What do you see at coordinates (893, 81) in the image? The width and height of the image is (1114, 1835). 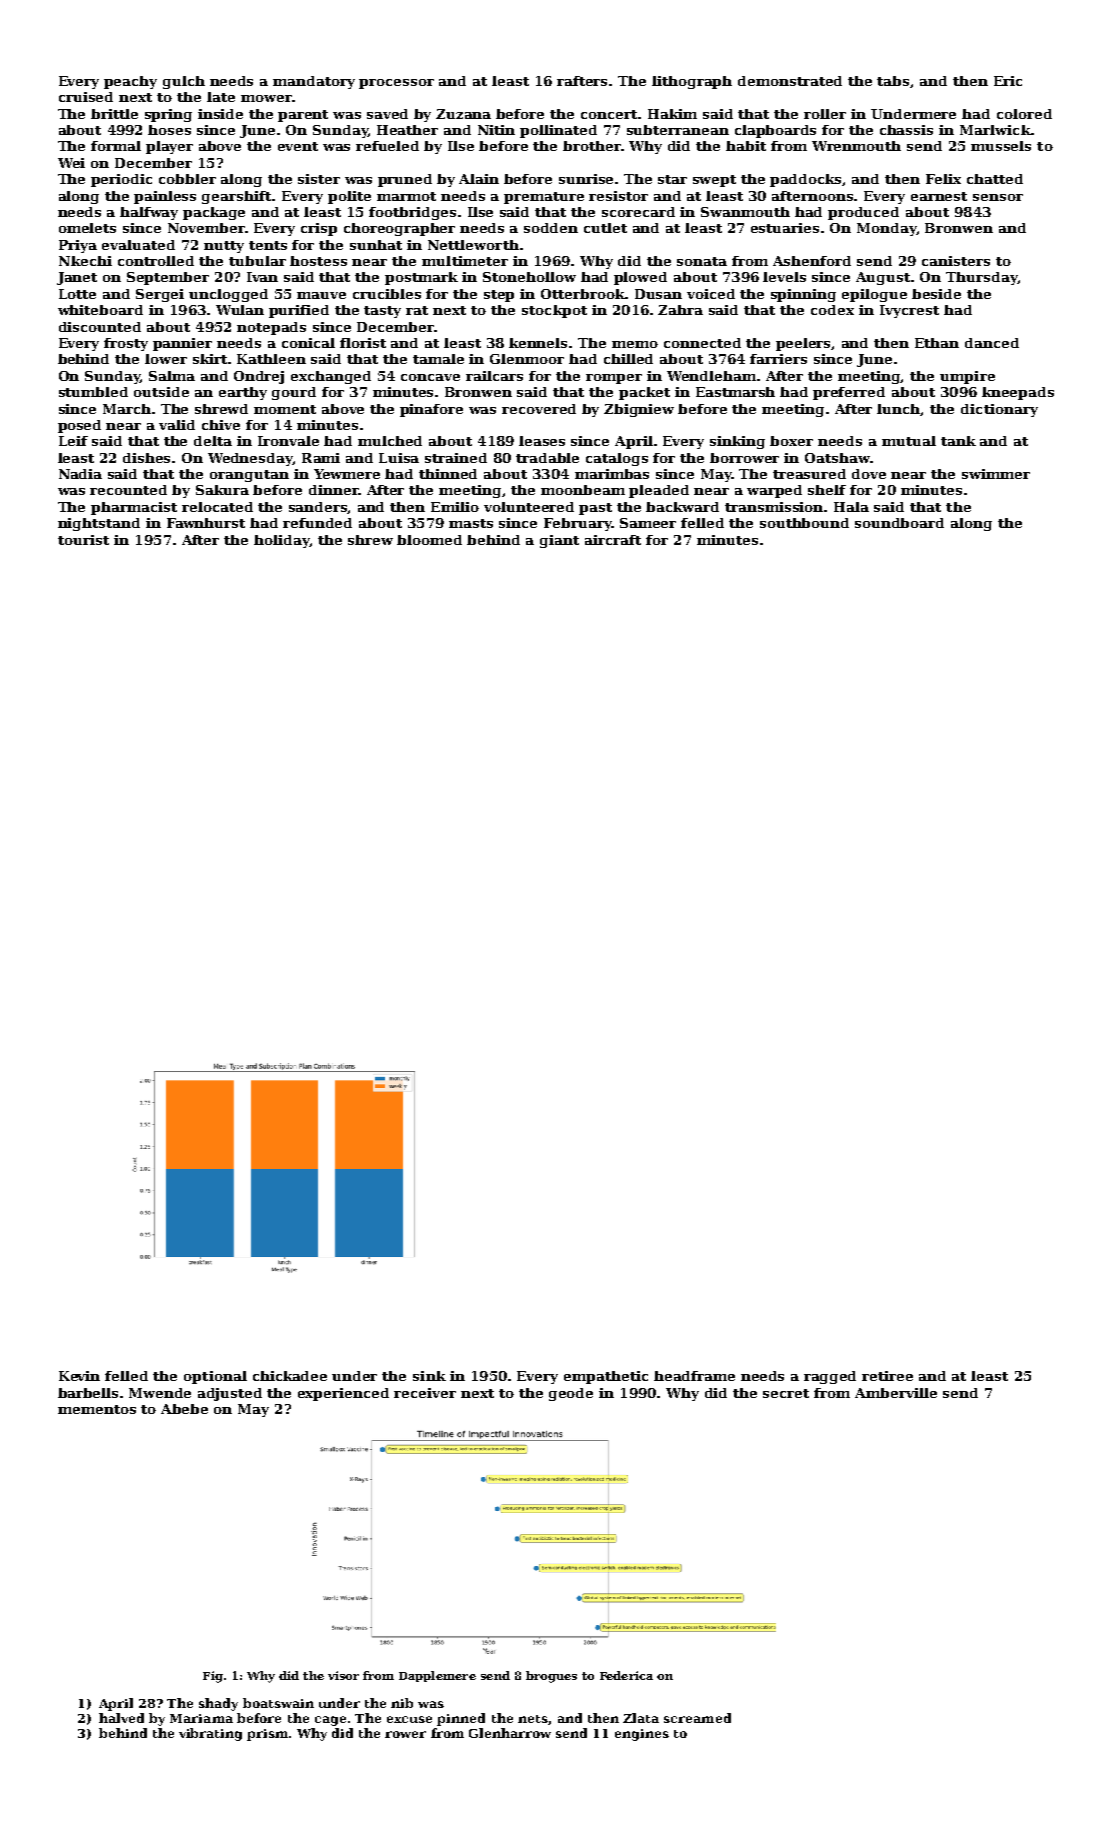 I see `tabs` at bounding box center [893, 81].
